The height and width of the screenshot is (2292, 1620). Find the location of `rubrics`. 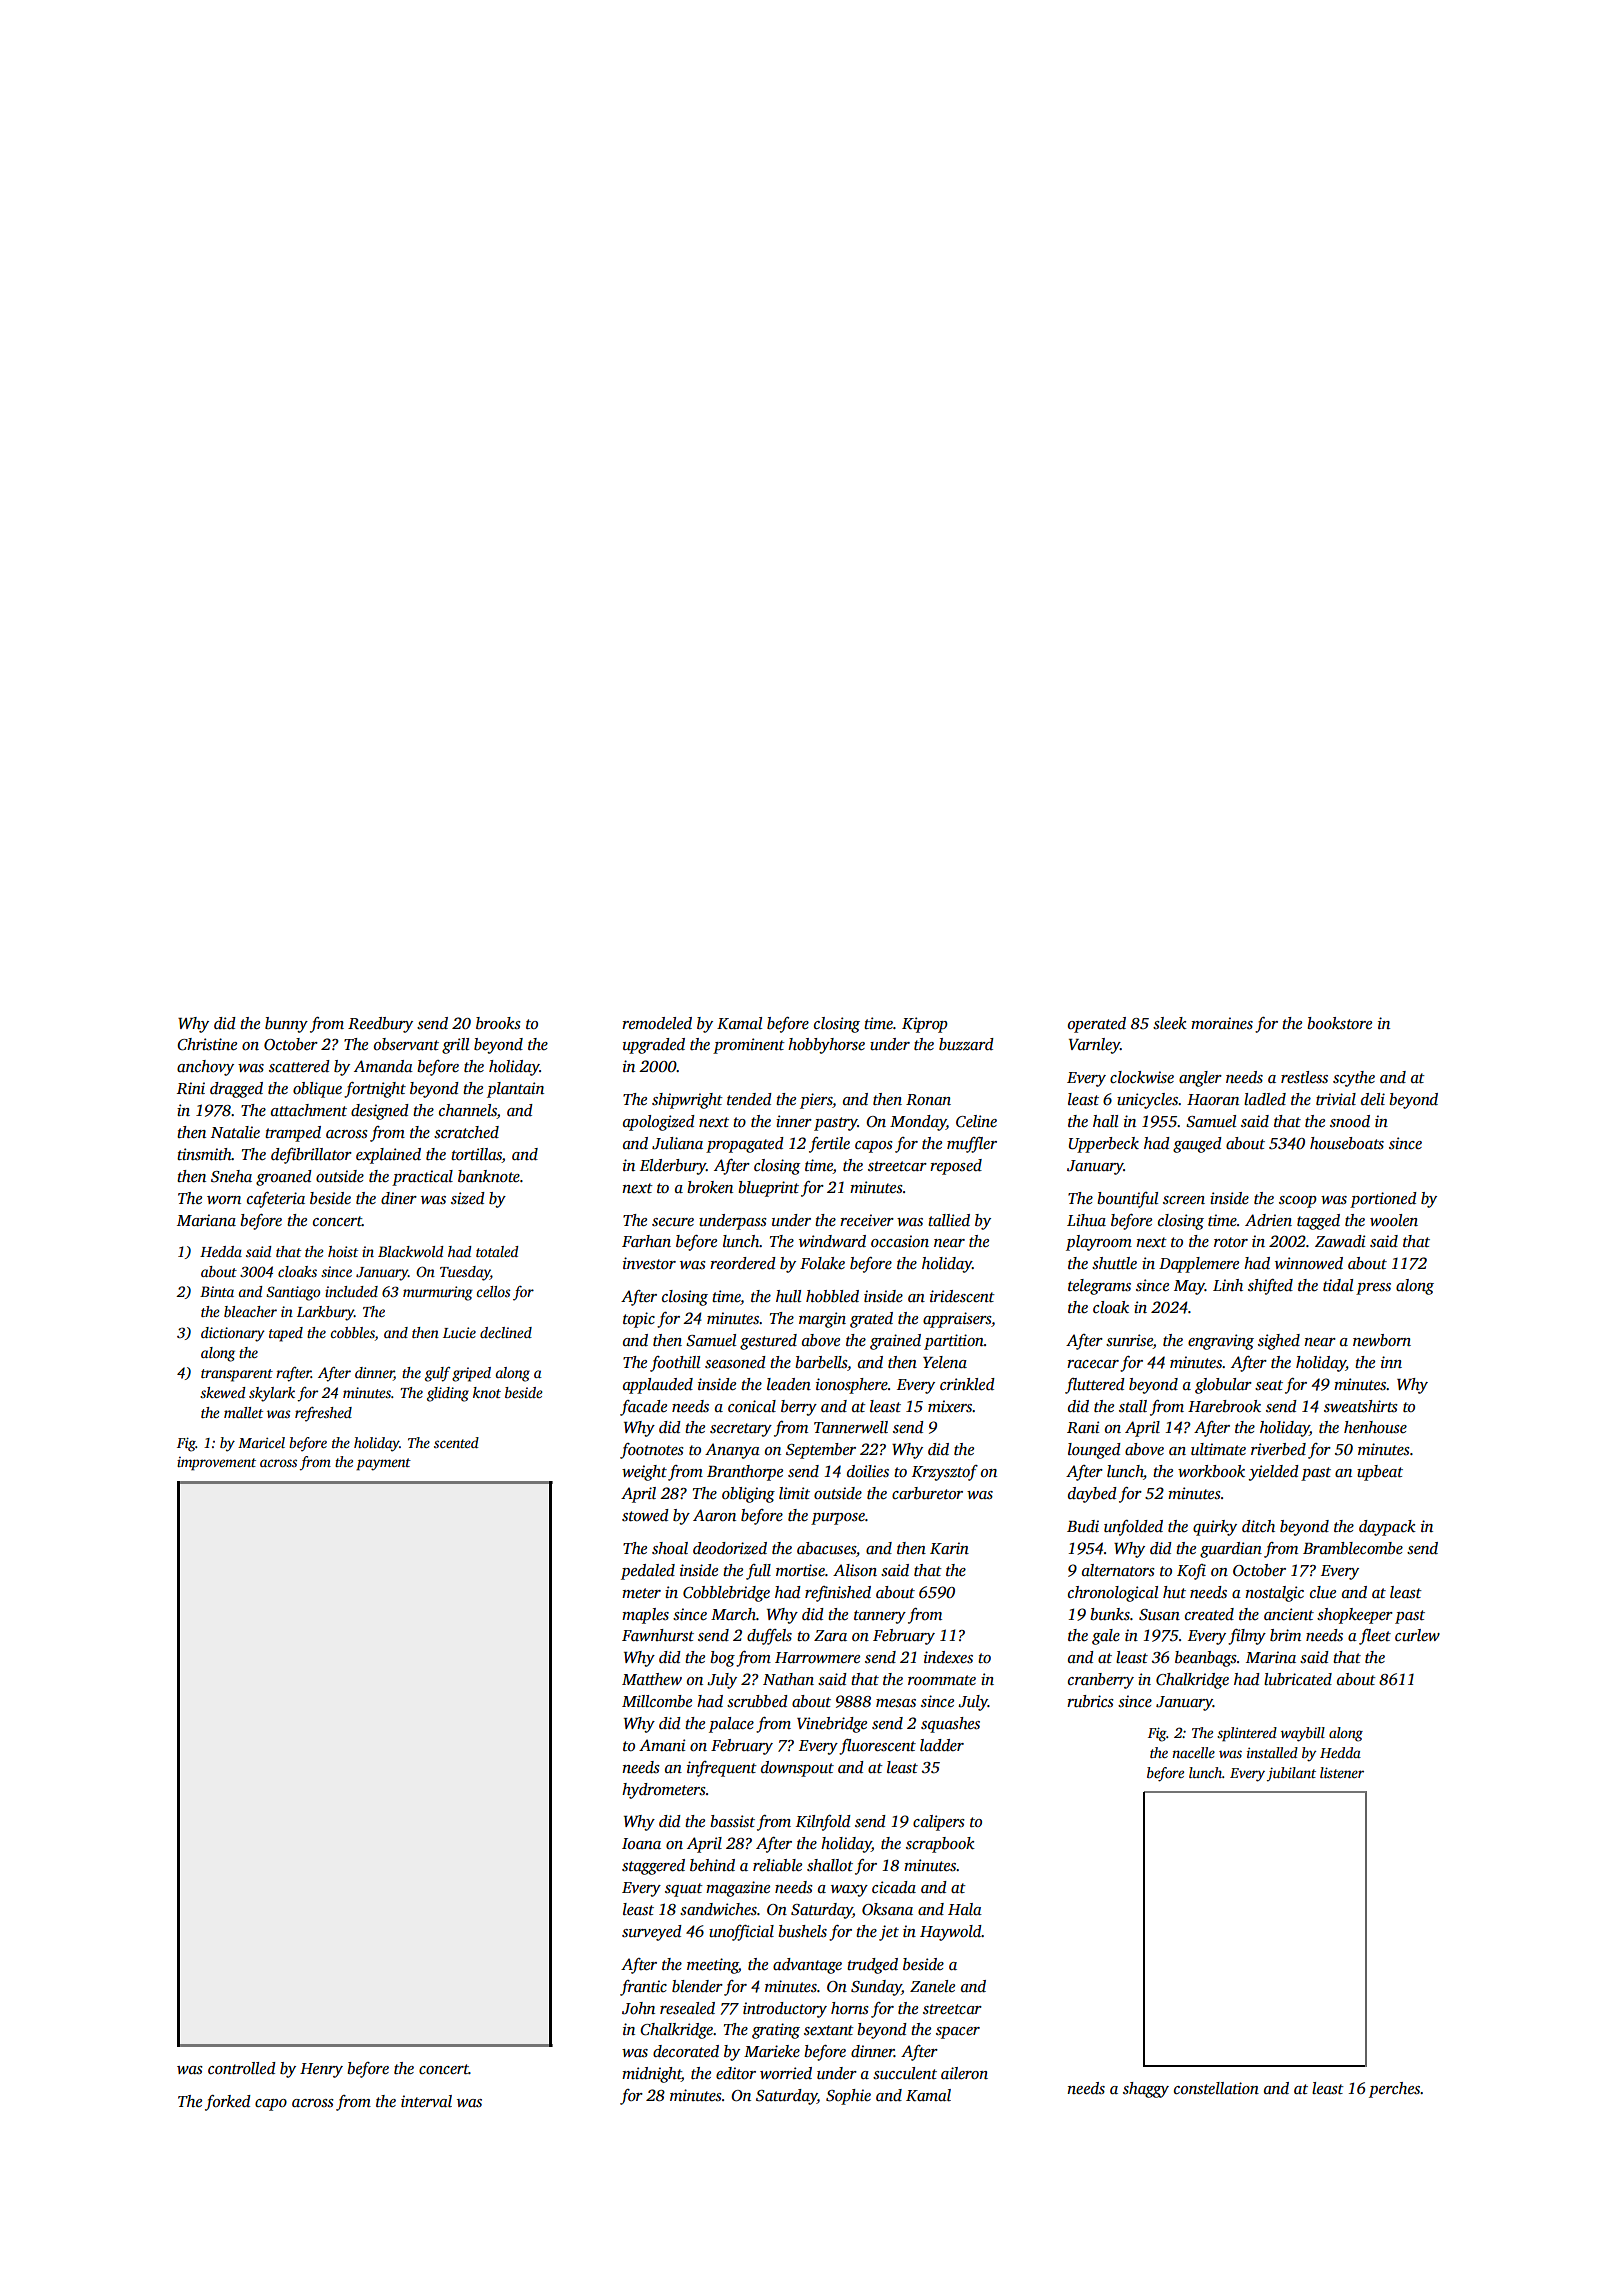

rubrics is located at coordinates (1090, 1701).
